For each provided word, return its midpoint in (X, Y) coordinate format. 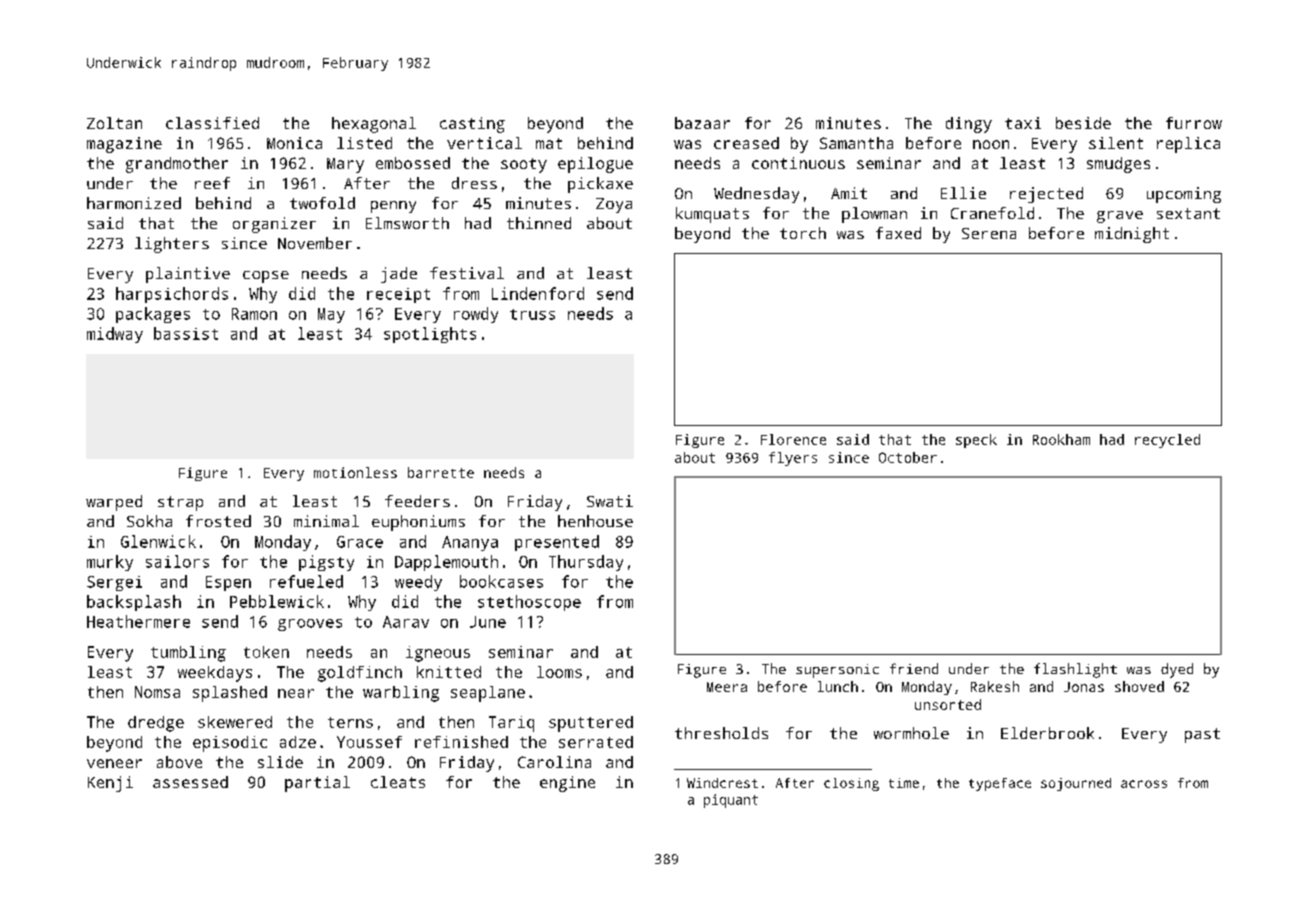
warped (114, 503)
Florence (793, 439)
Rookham (1061, 439)
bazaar (702, 123)
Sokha (149, 521)
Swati (610, 501)
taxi (1023, 123)
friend (914, 668)
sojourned (1076, 784)
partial (317, 784)
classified (212, 123)
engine (567, 784)
